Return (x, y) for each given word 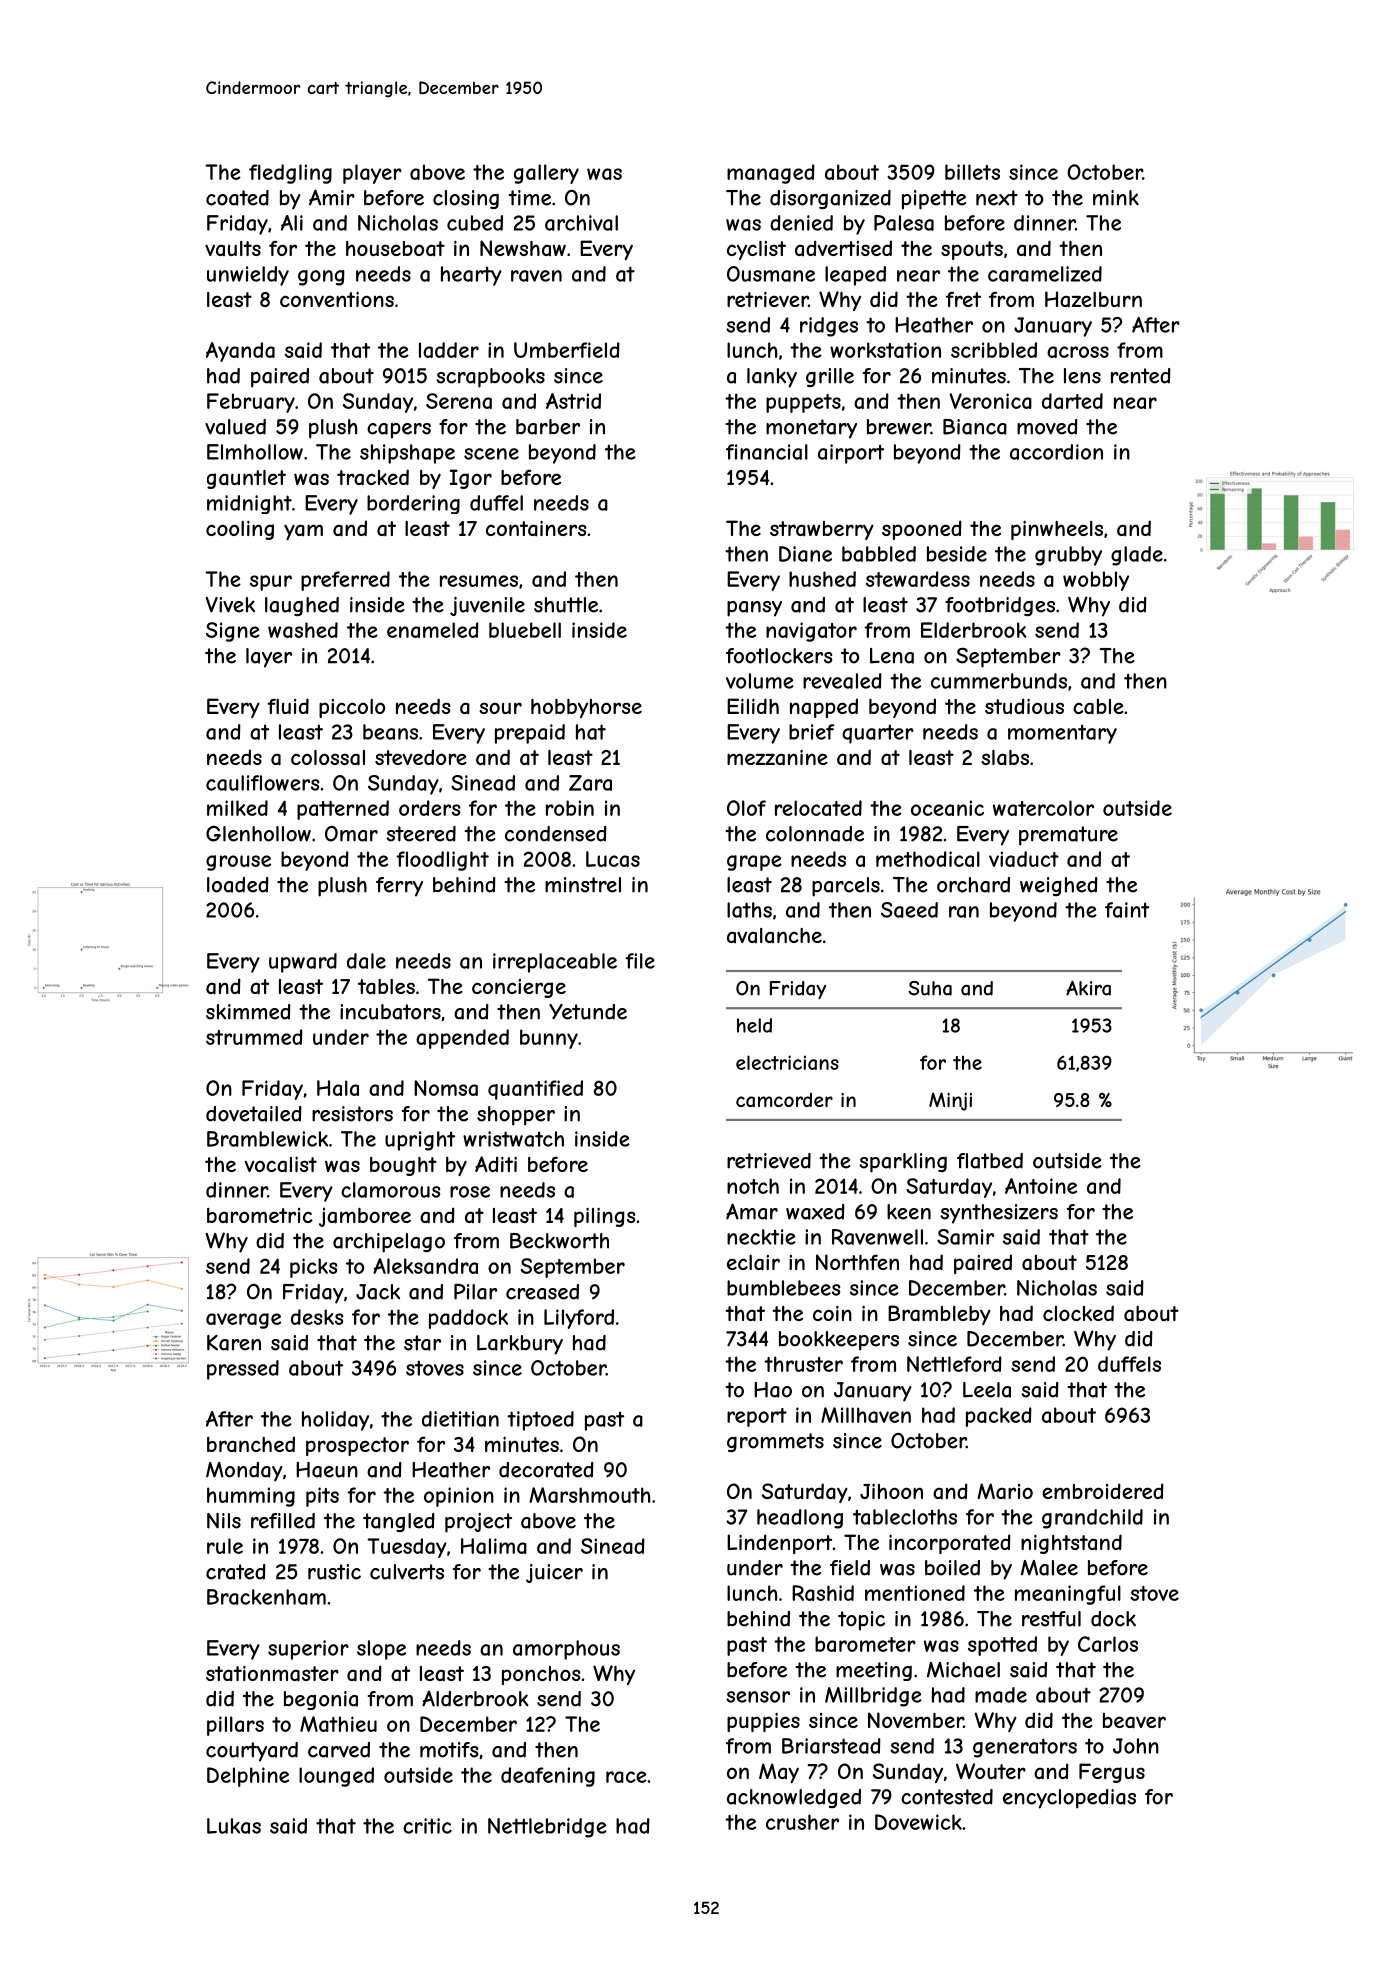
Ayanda (240, 352)
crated (236, 1572)
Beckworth (559, 1241)
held (754, 1025)
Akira (1088, 988)
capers (399, 431)
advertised (843, 248)
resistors (352, 1114)
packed (999, 1417)
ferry (399, 887)
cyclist (756, 250)
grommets (775, 1442)
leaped (855, 276)
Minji (950, 1101)
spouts (972, 250)
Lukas (234, 1826)
